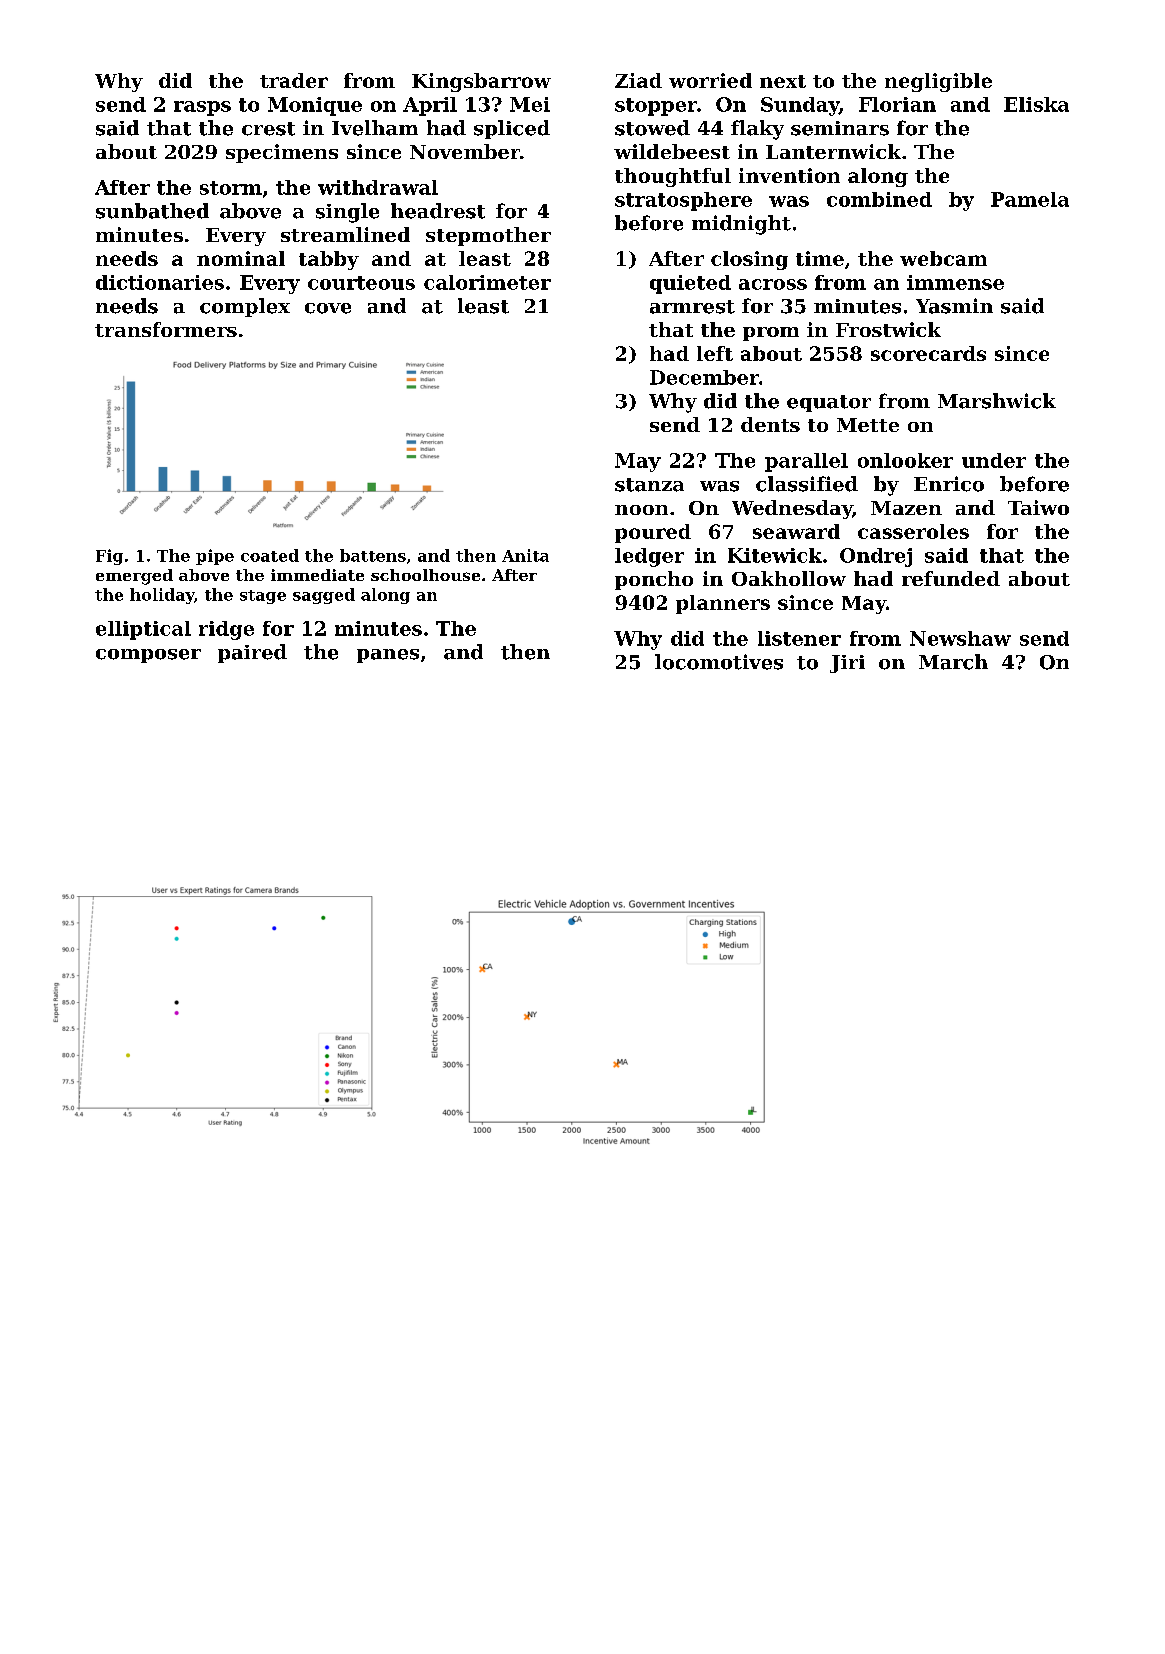 This screenshot has width=1165, height=1654. I want to click on headrest, so click(438, 211).
